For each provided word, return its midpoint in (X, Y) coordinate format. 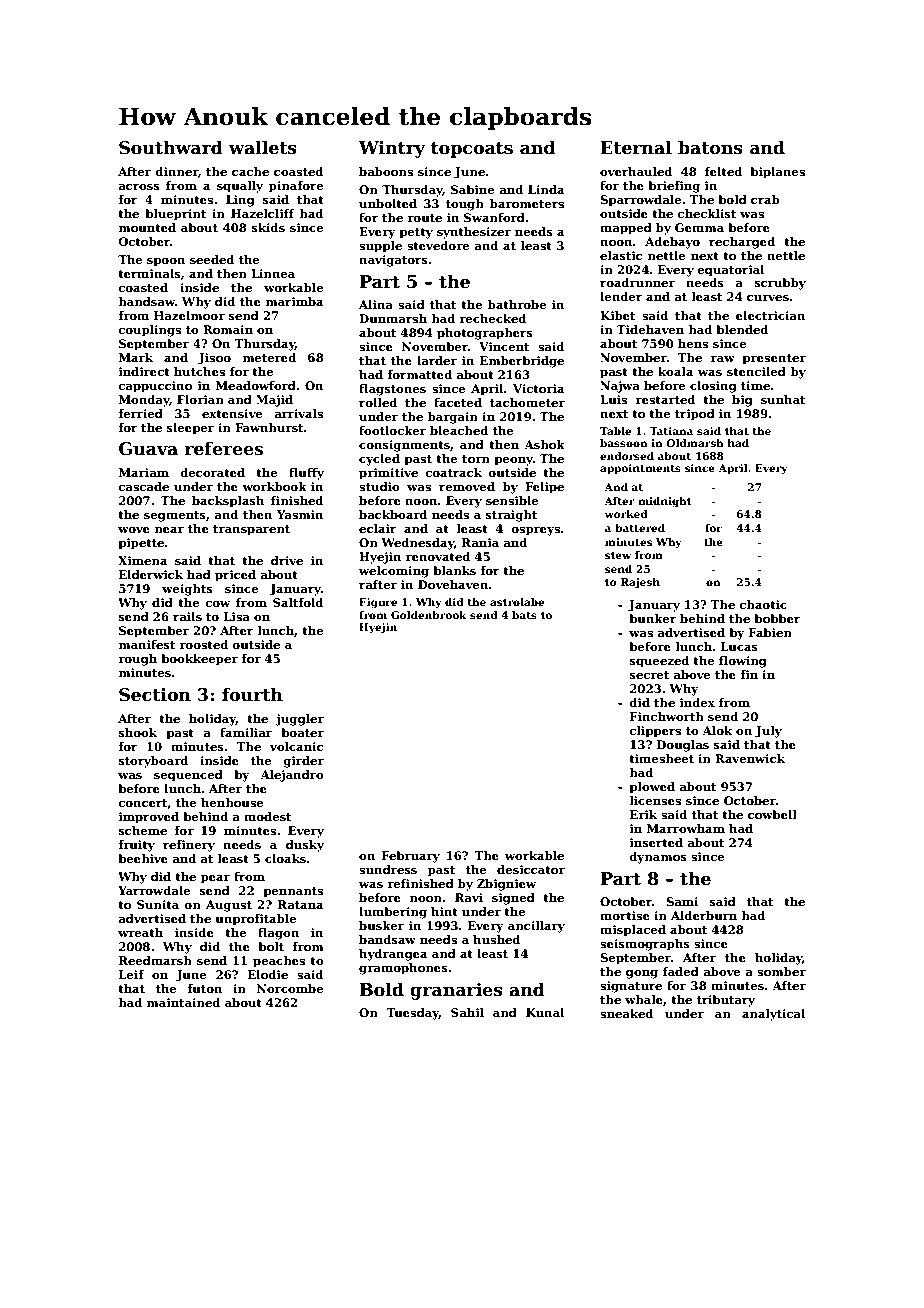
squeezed (659, 662)
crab (765, 199)
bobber (777, 618)
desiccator (531, 869)
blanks (454, 570)
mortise (625, 915)
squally (240, 187)
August (229, 906)
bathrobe (517, 304)
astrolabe (517, 602)
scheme (143, 830)
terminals (149, 273)
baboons (386, 171)
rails (187, 616)
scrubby (780, 284)
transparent (251, 530)
